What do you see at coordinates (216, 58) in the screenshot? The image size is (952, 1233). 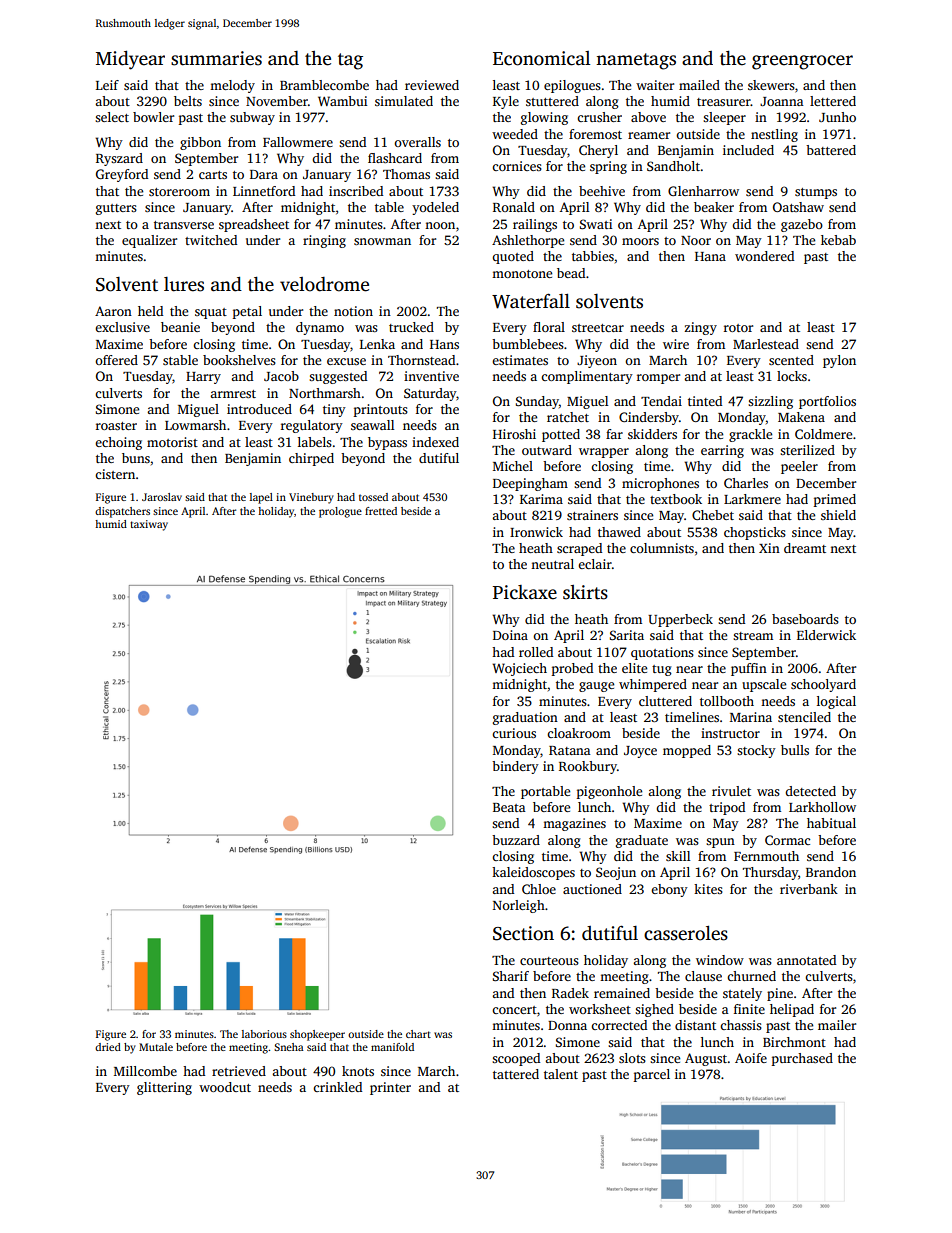 I see `summaries` at bounding box center [216, 58].
